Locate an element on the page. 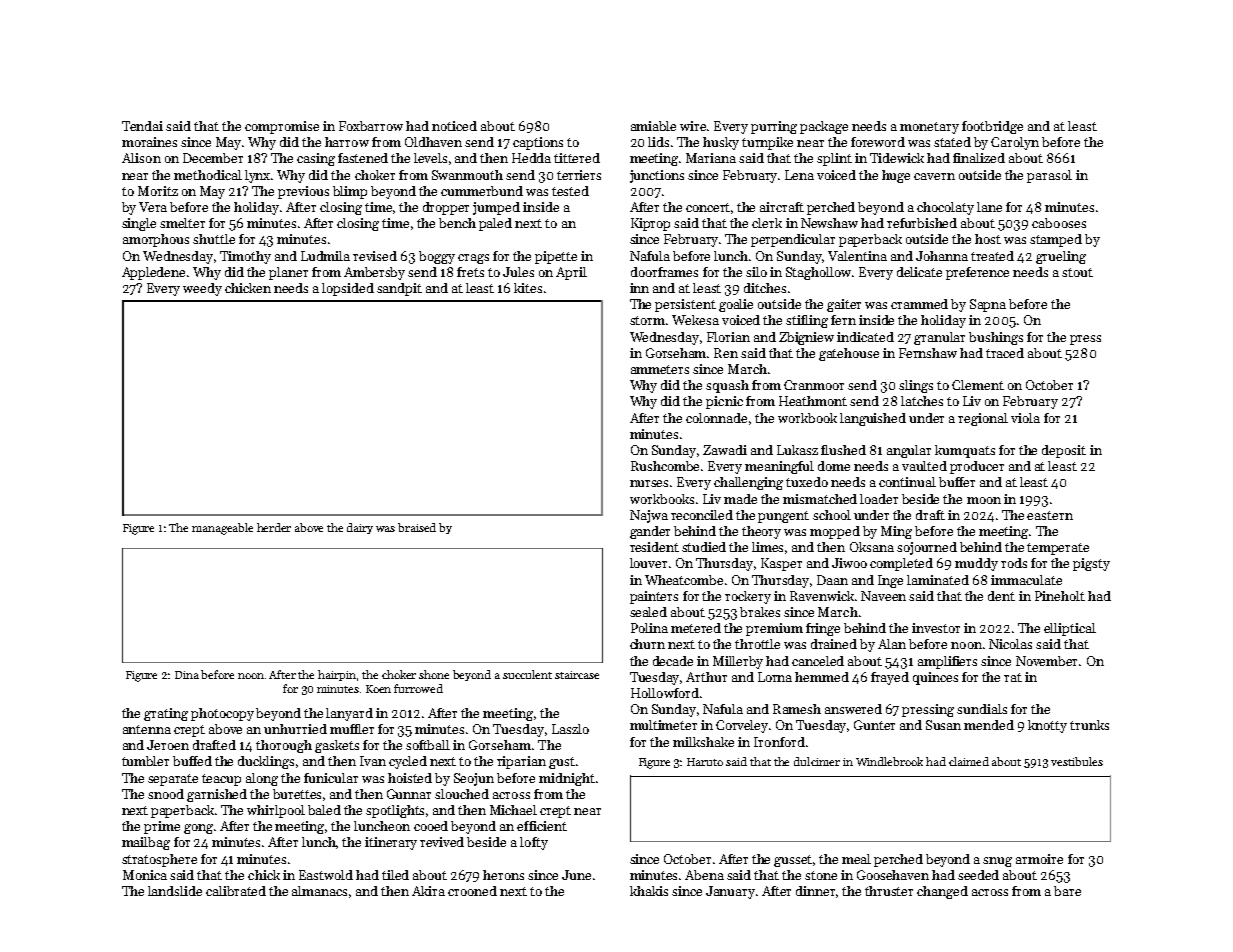  gaskets is located at coordinates (337, 746).
